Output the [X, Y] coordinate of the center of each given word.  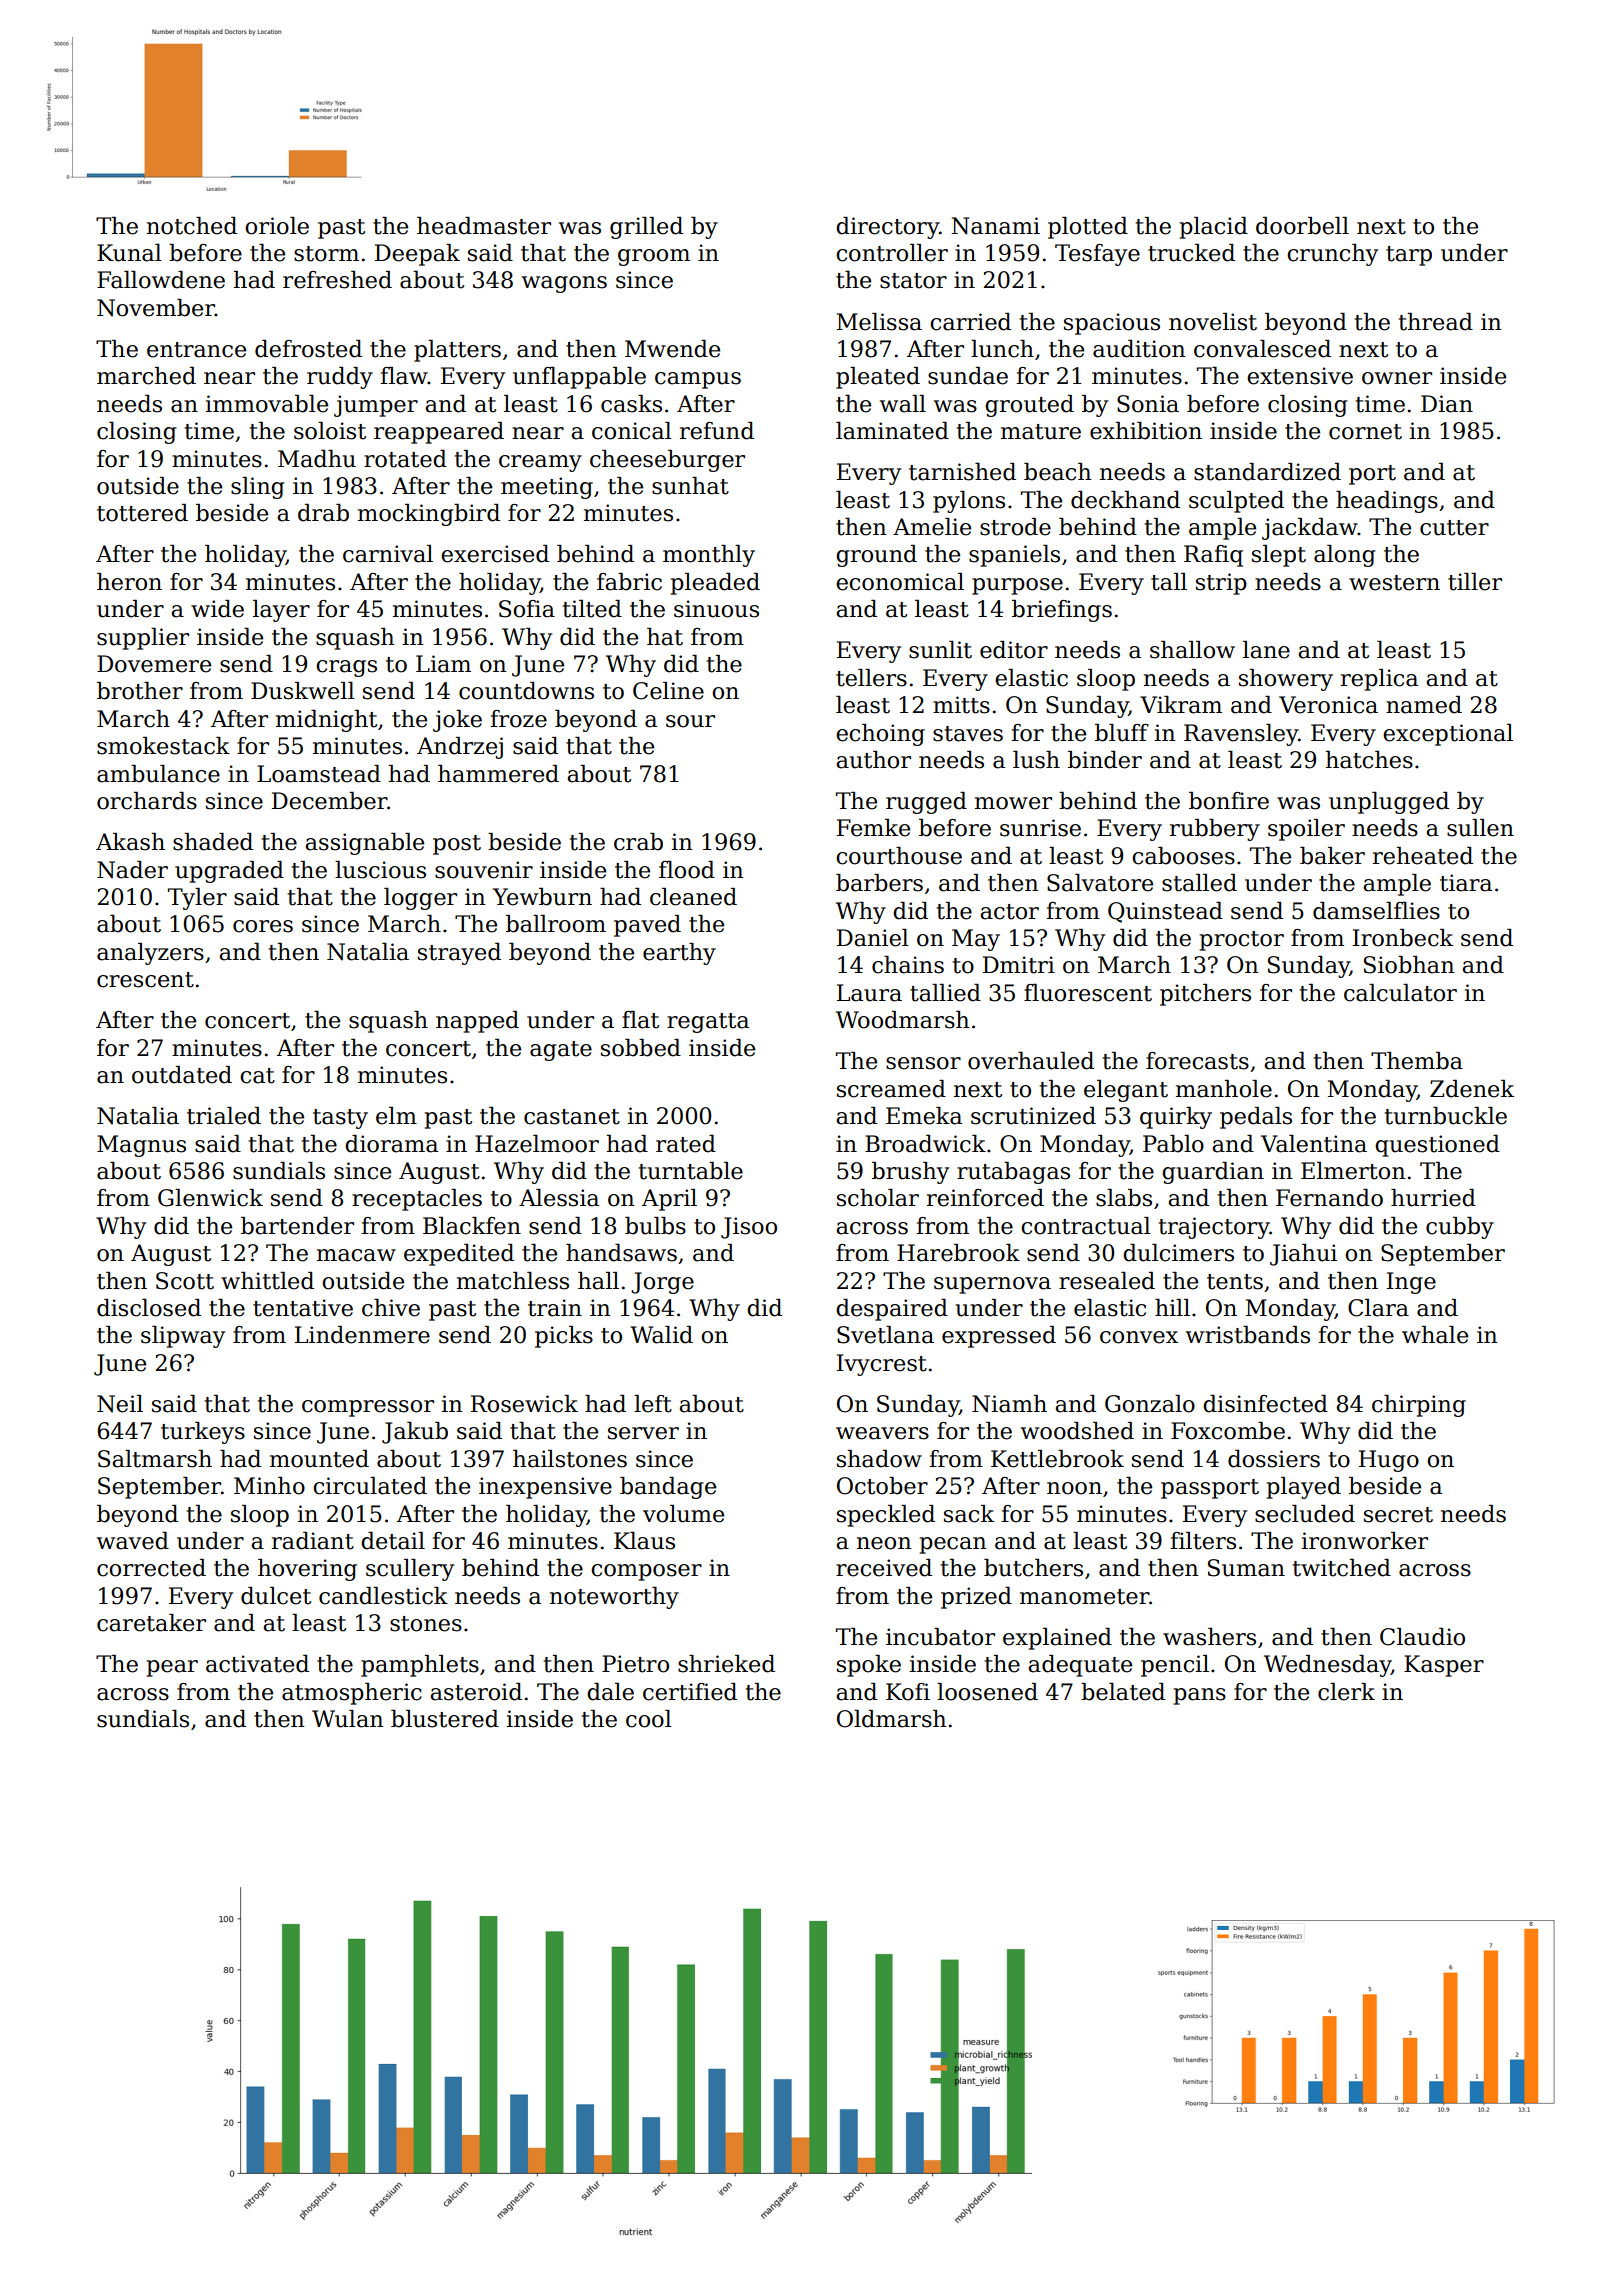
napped [477, 1022]
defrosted [308, 349]
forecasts [1197, 1061]
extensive [1300, 376]
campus [698, 380]
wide [217, 609]
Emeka [924, 1116]
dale [610, 1692]
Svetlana [885, 1335]
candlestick [383, 1596]
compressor [368, 1408]
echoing [880, 735]
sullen [1480, 828]
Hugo [1389, 1461]
